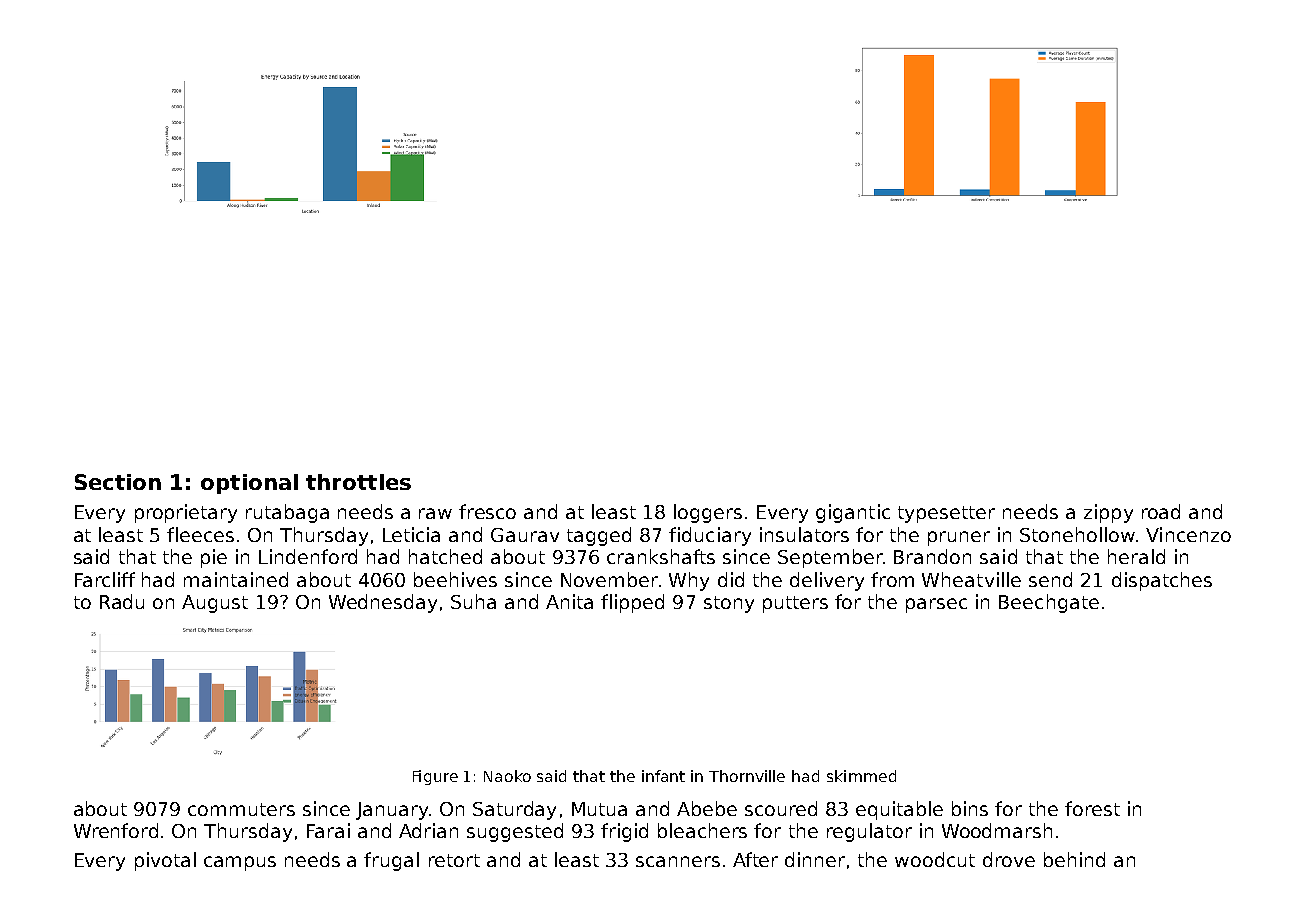  Describe the element at coordinates (853, 513) in the document. I see `gigantic` at that location.
